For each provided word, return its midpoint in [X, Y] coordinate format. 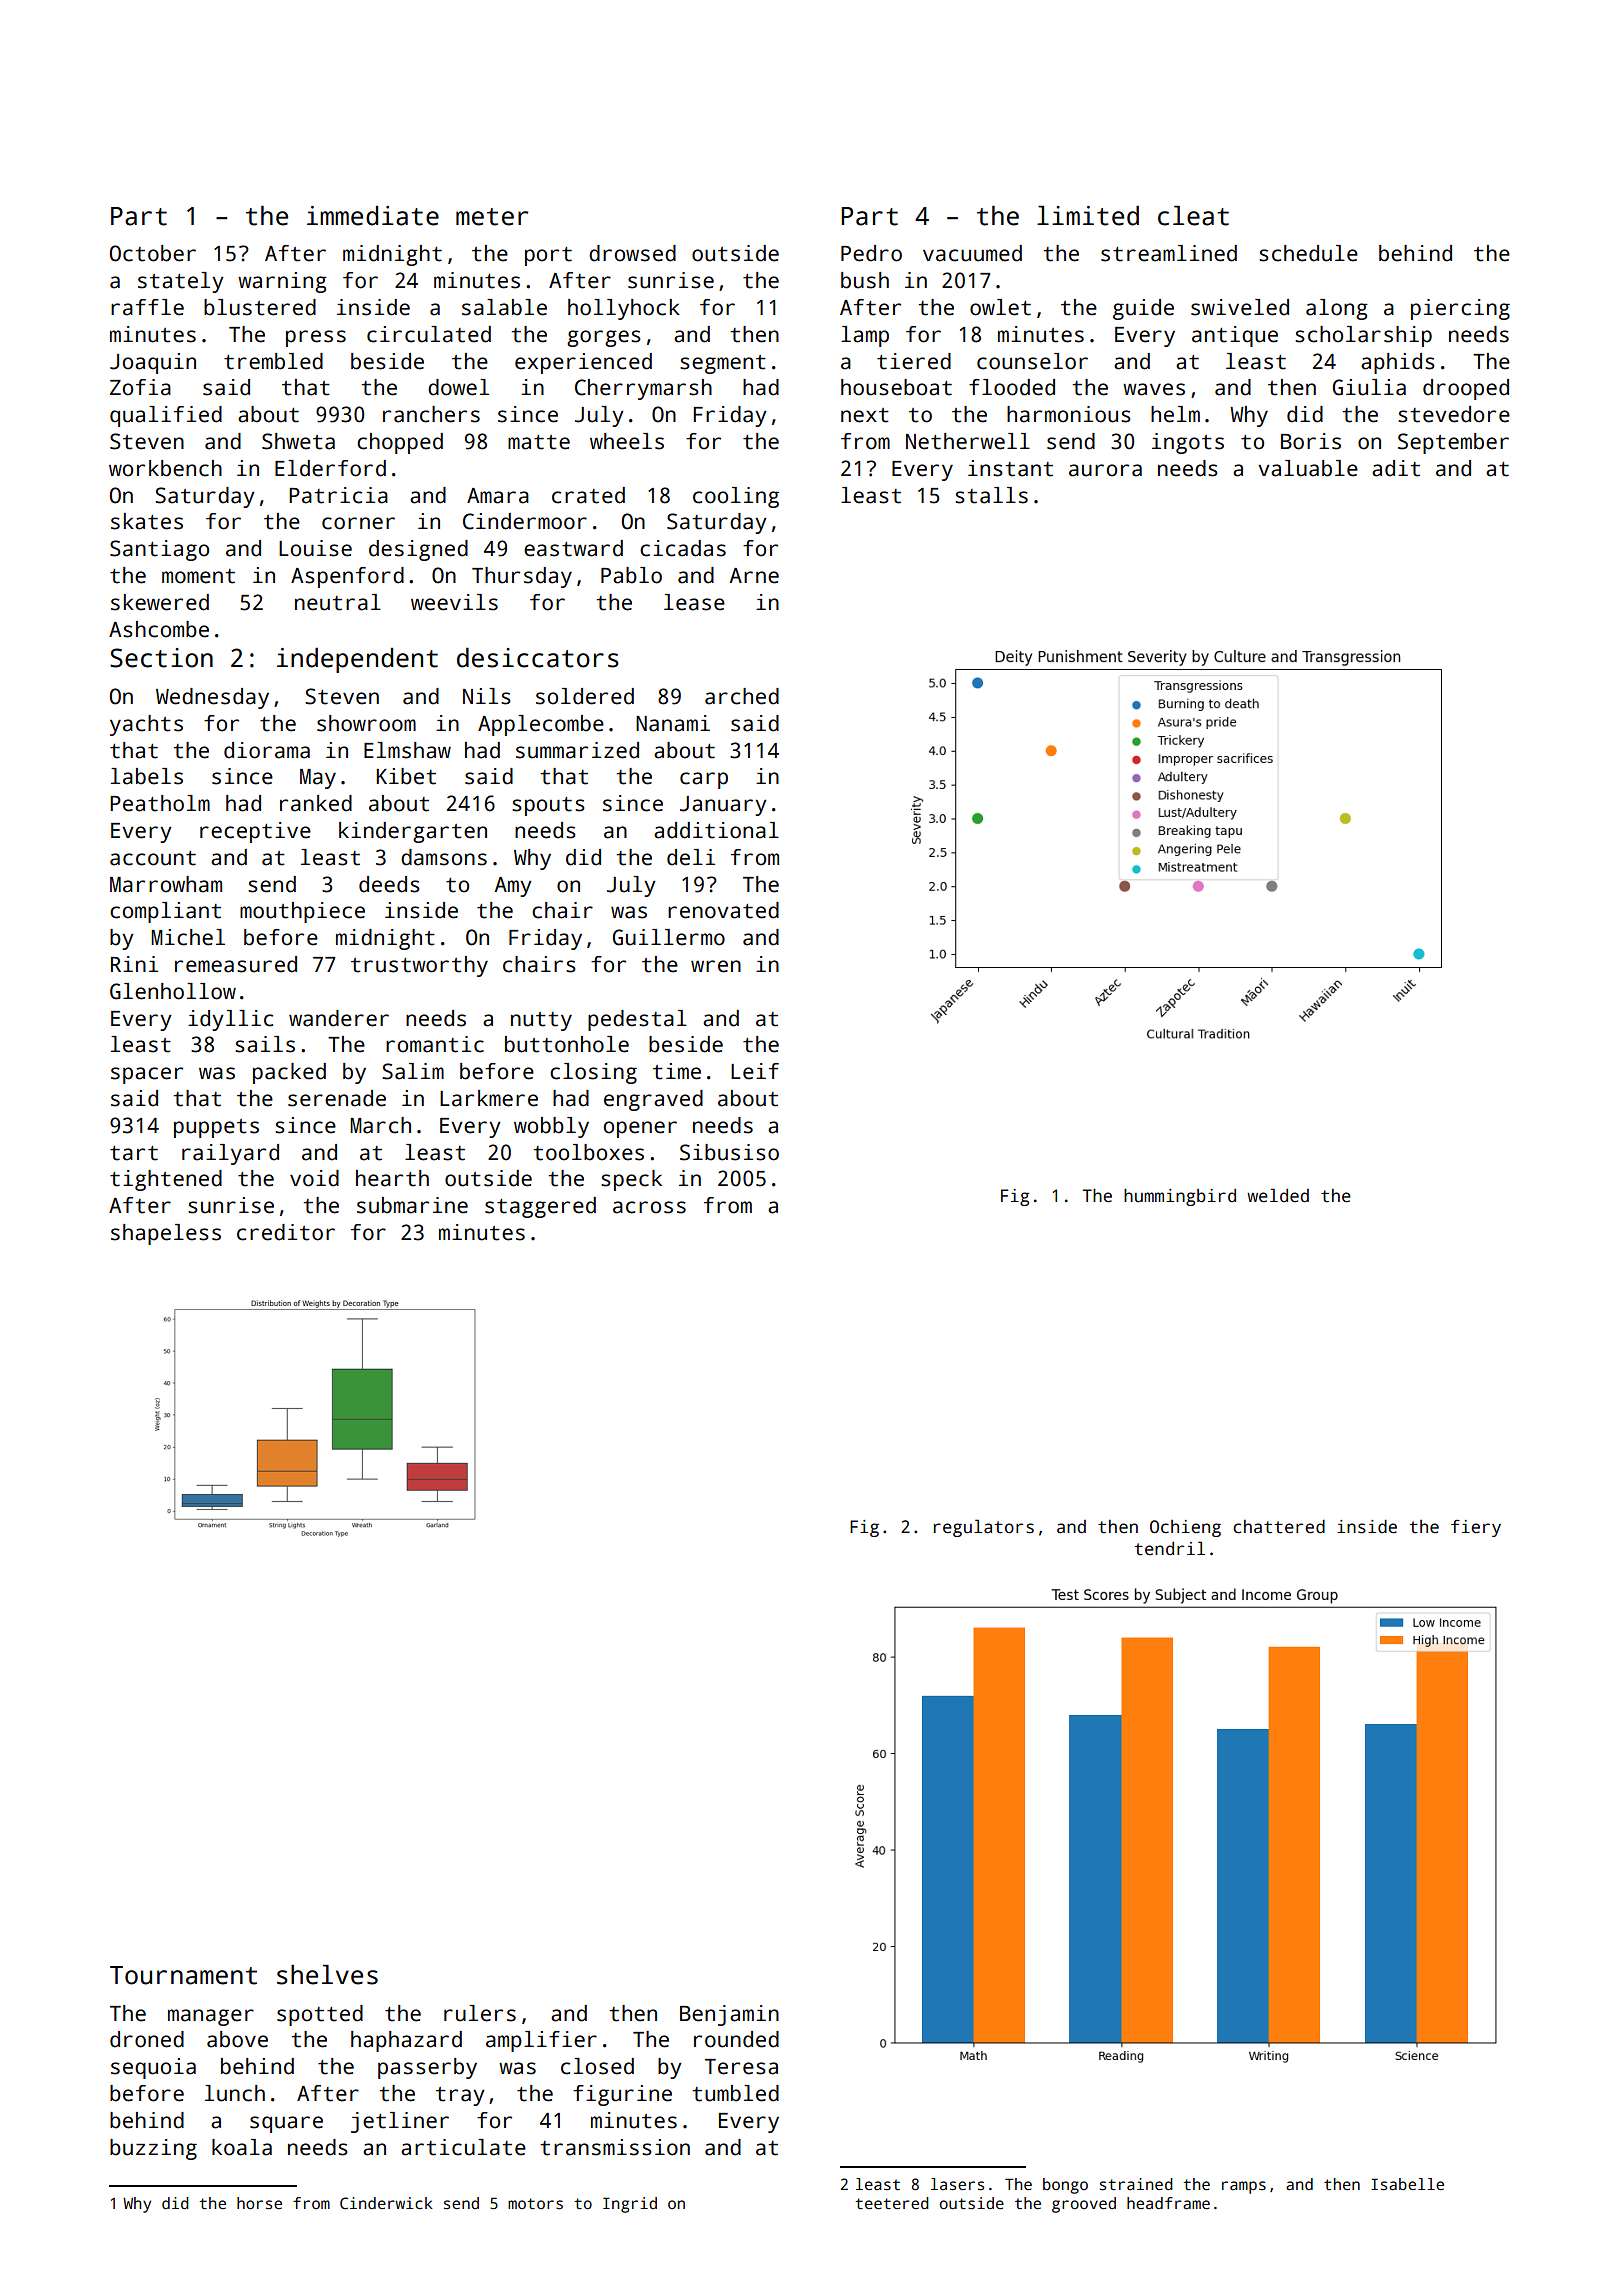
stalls [991, 495]
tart [134, 1153]
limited [1088, 215]
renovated [723, 910]
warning [282, 282]
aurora [1105, 470]
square [286, 2124]
